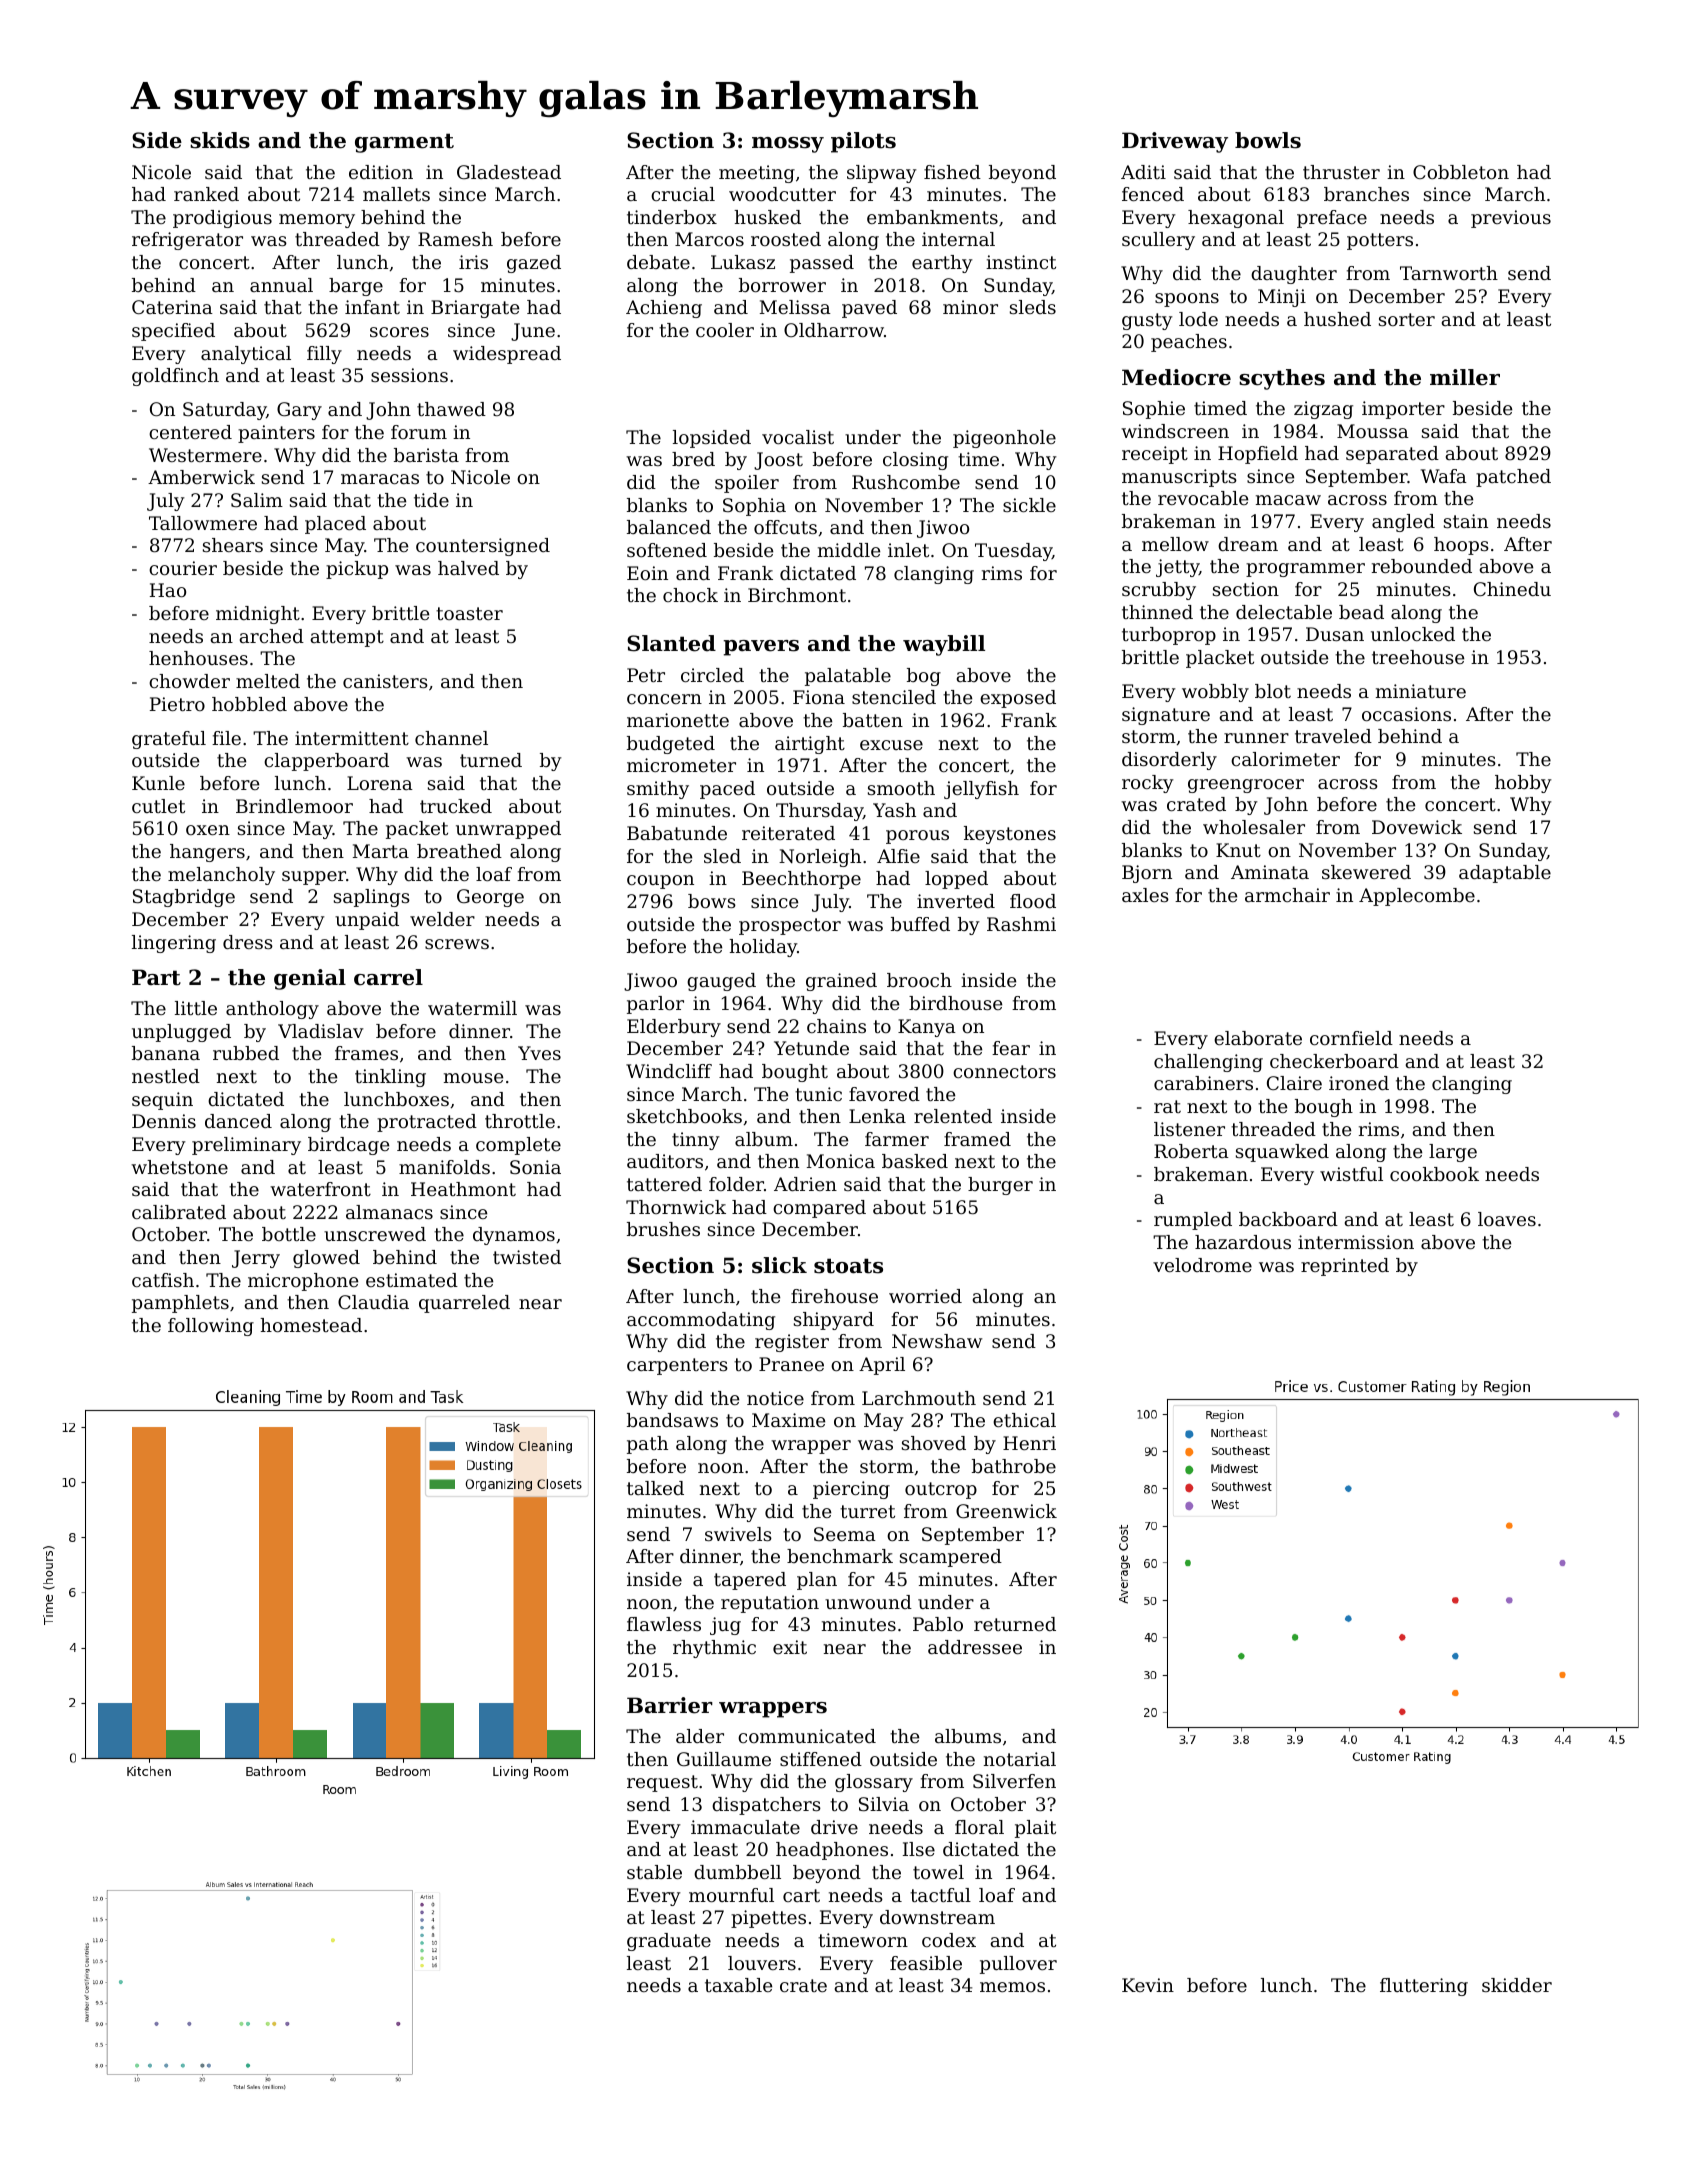  Describe the element at coordinates (664, 1624) in the image. I see `flawless` at that location.
